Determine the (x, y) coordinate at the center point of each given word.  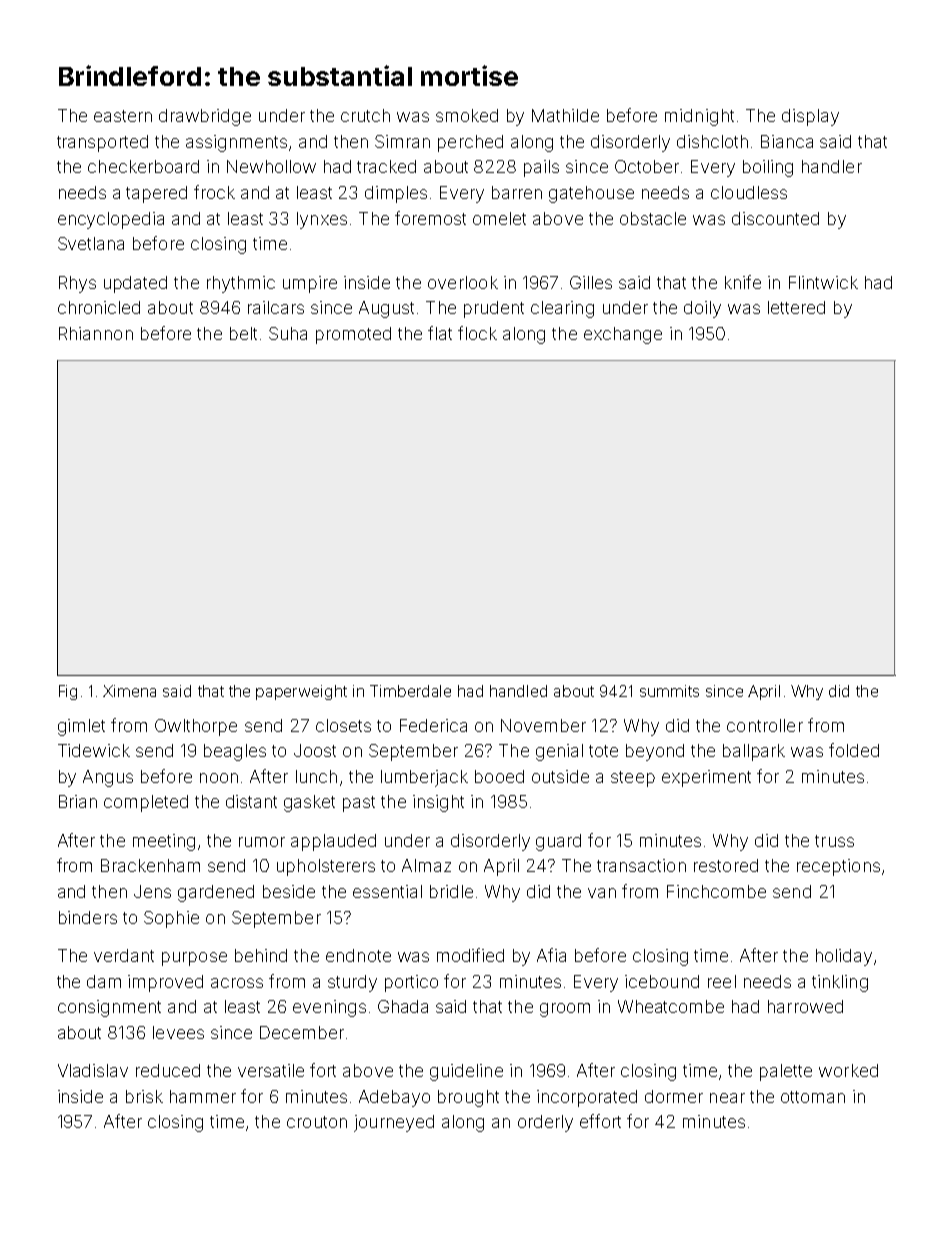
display (810, 117)
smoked (467, 115)
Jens (152, 891)
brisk (144, 1096)
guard (558, 842)
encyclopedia (111, 220)
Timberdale (410, 691)
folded (854, 750)
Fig (68, 692)
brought (468, 1098)
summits (669, 691)
